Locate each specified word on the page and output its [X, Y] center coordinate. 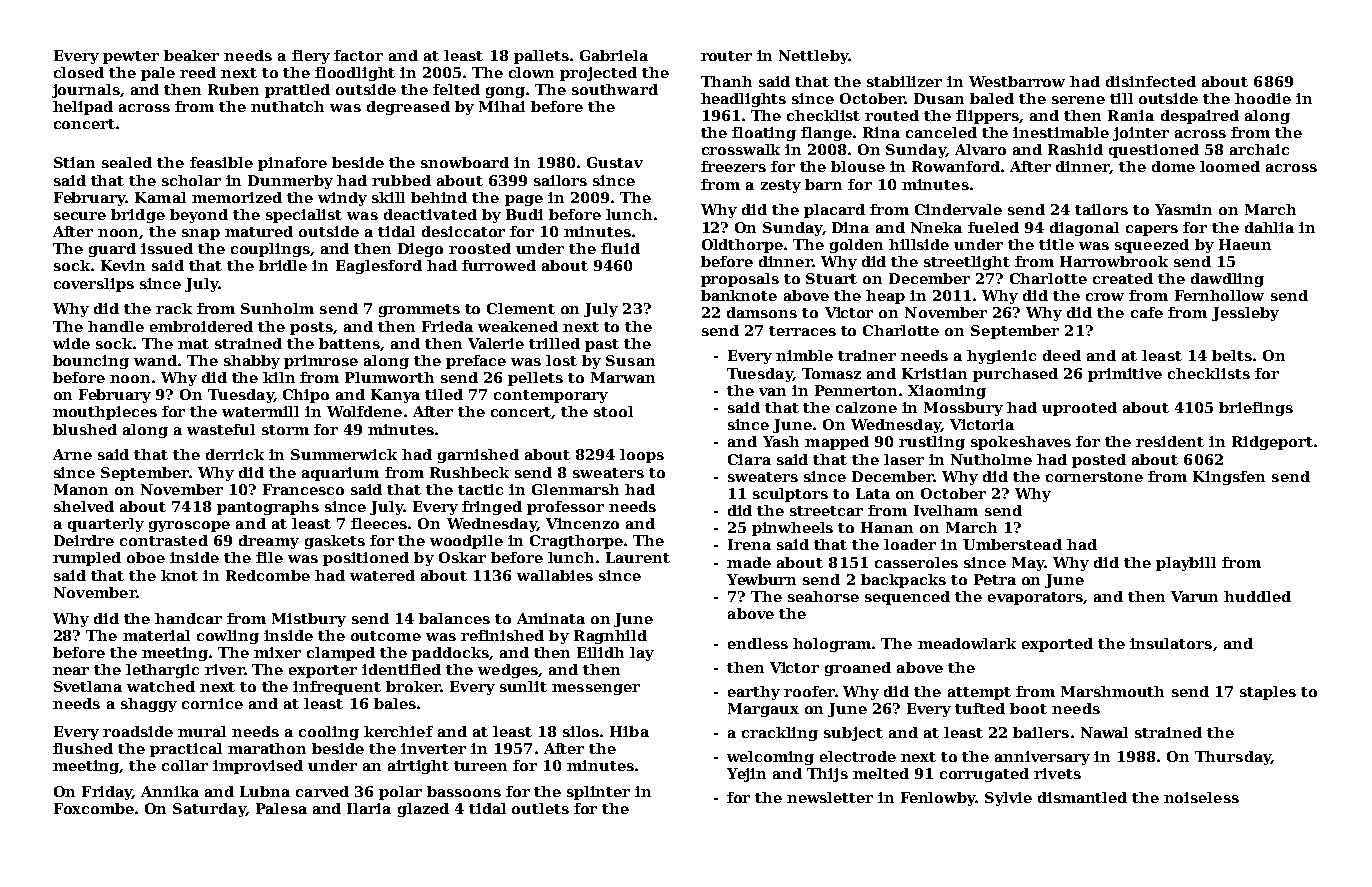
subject [853, 734]
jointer [1141, 134]
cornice [212, 703]
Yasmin [1183, 209]
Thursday [1233, 758]
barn [823, 184]
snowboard [465, 162]
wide [71, 343]
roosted [480, 248]
